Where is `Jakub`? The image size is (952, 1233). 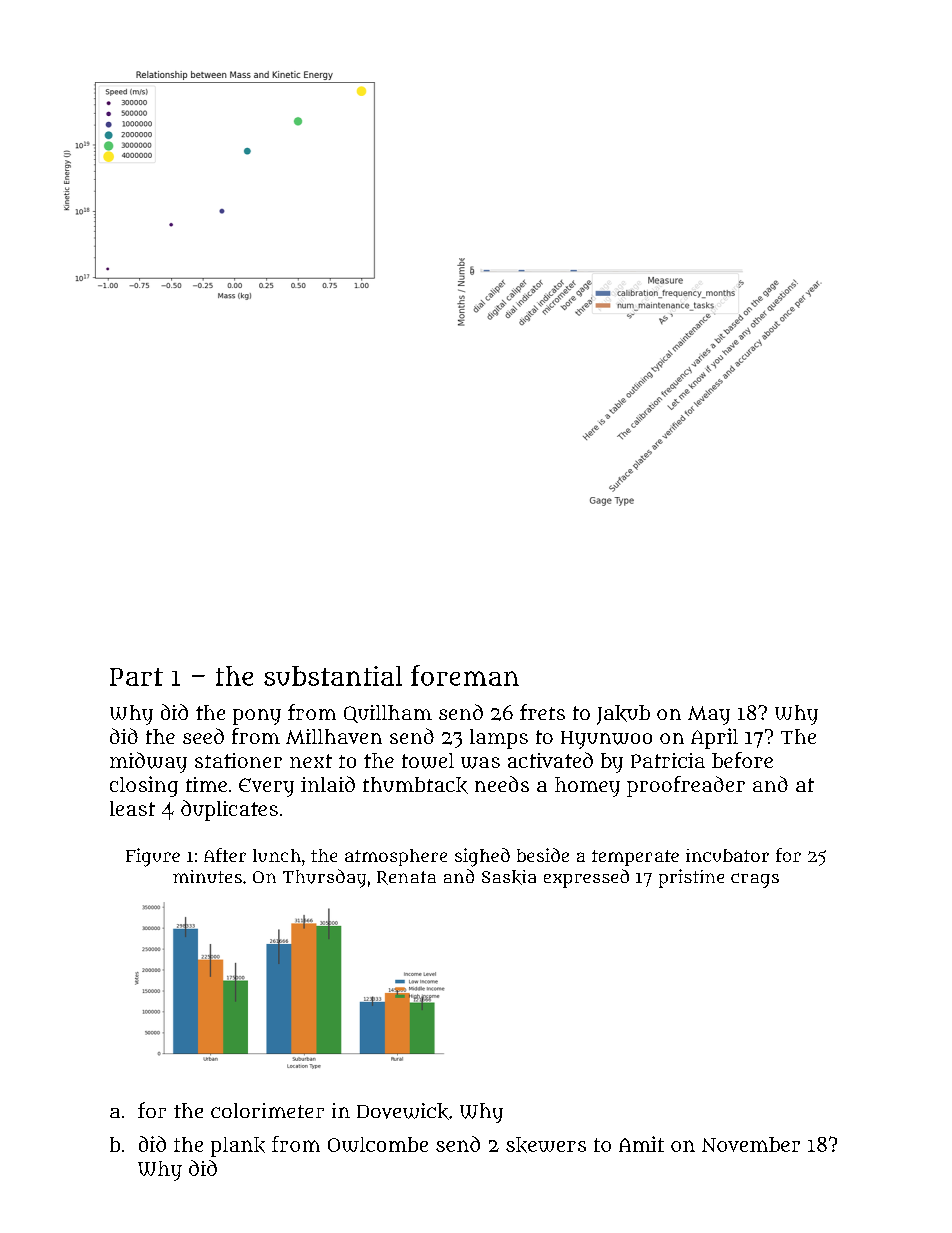 Jakub is located at coordinates (623, 715).
